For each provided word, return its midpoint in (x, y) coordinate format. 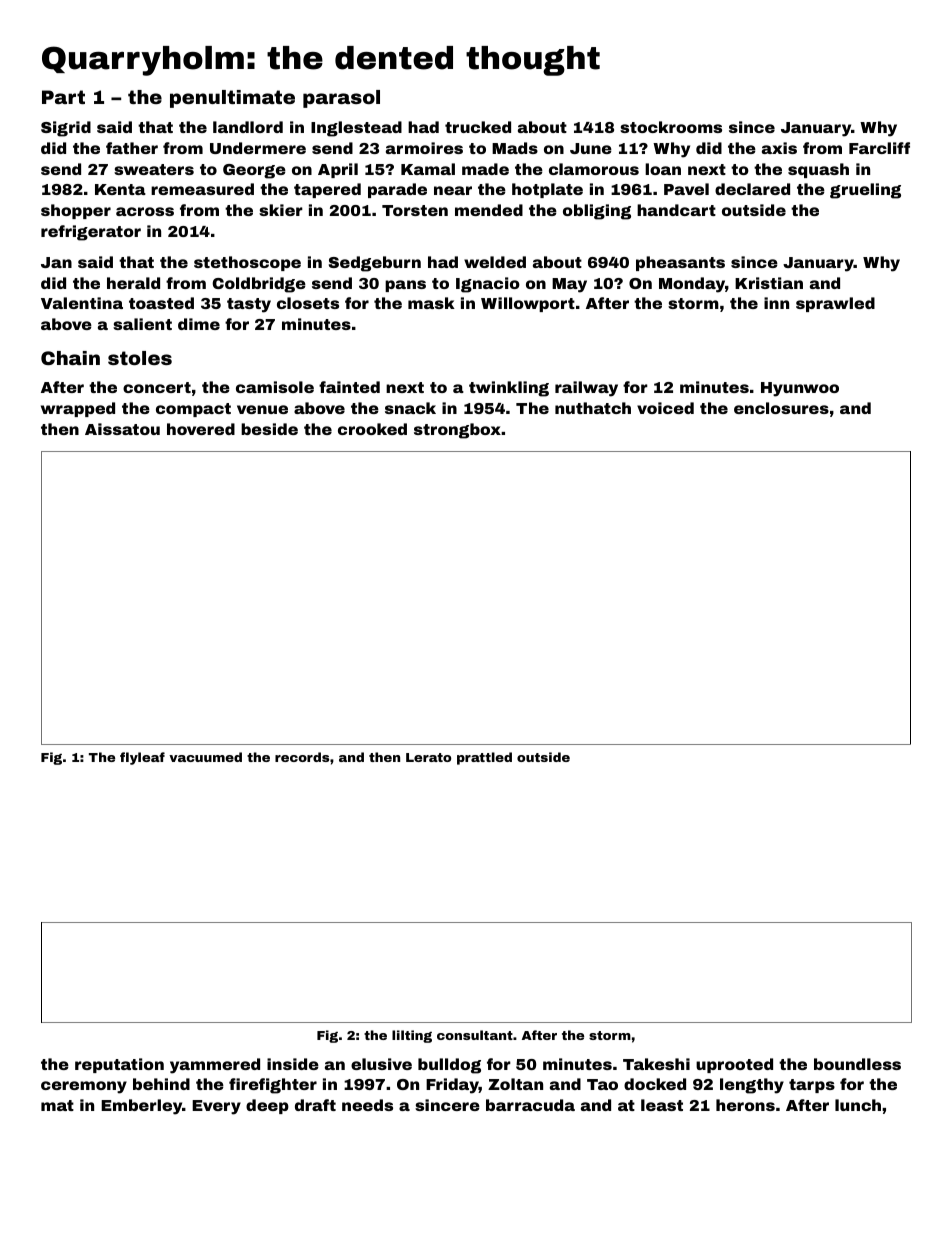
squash (818, 170)
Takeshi (656, 1064)
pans (405, 286)
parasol (341, 99)
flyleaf (142, 758)
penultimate (232, 99)
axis (779, 148)
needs (367, 1105)
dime (199, 324)
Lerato (428, 757)
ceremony (84, 1087)
